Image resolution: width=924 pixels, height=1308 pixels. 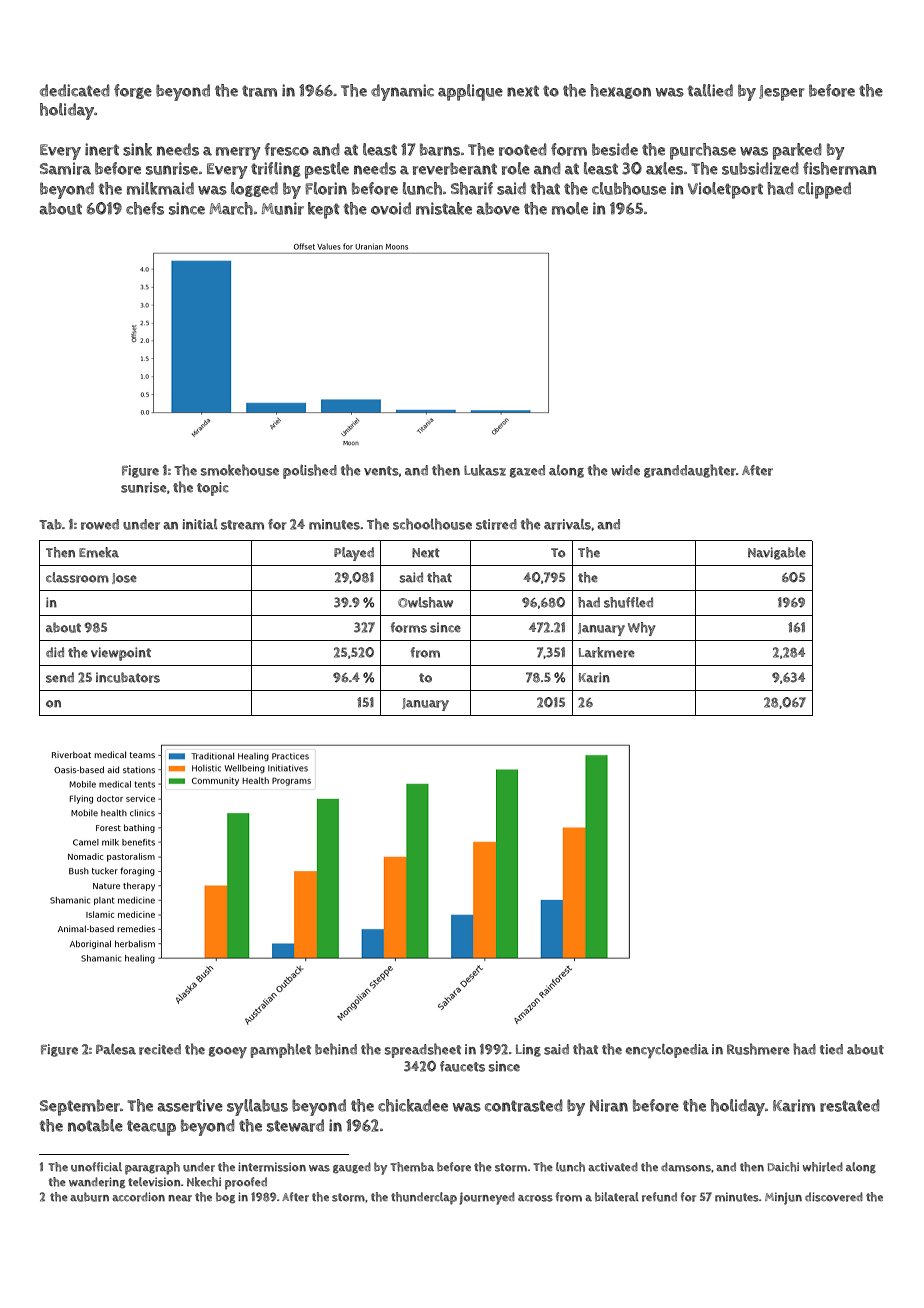 What do you see at coordinates (280, 1050) in the image?
I see `pamphlet` at bounding box center [280, 1050].
